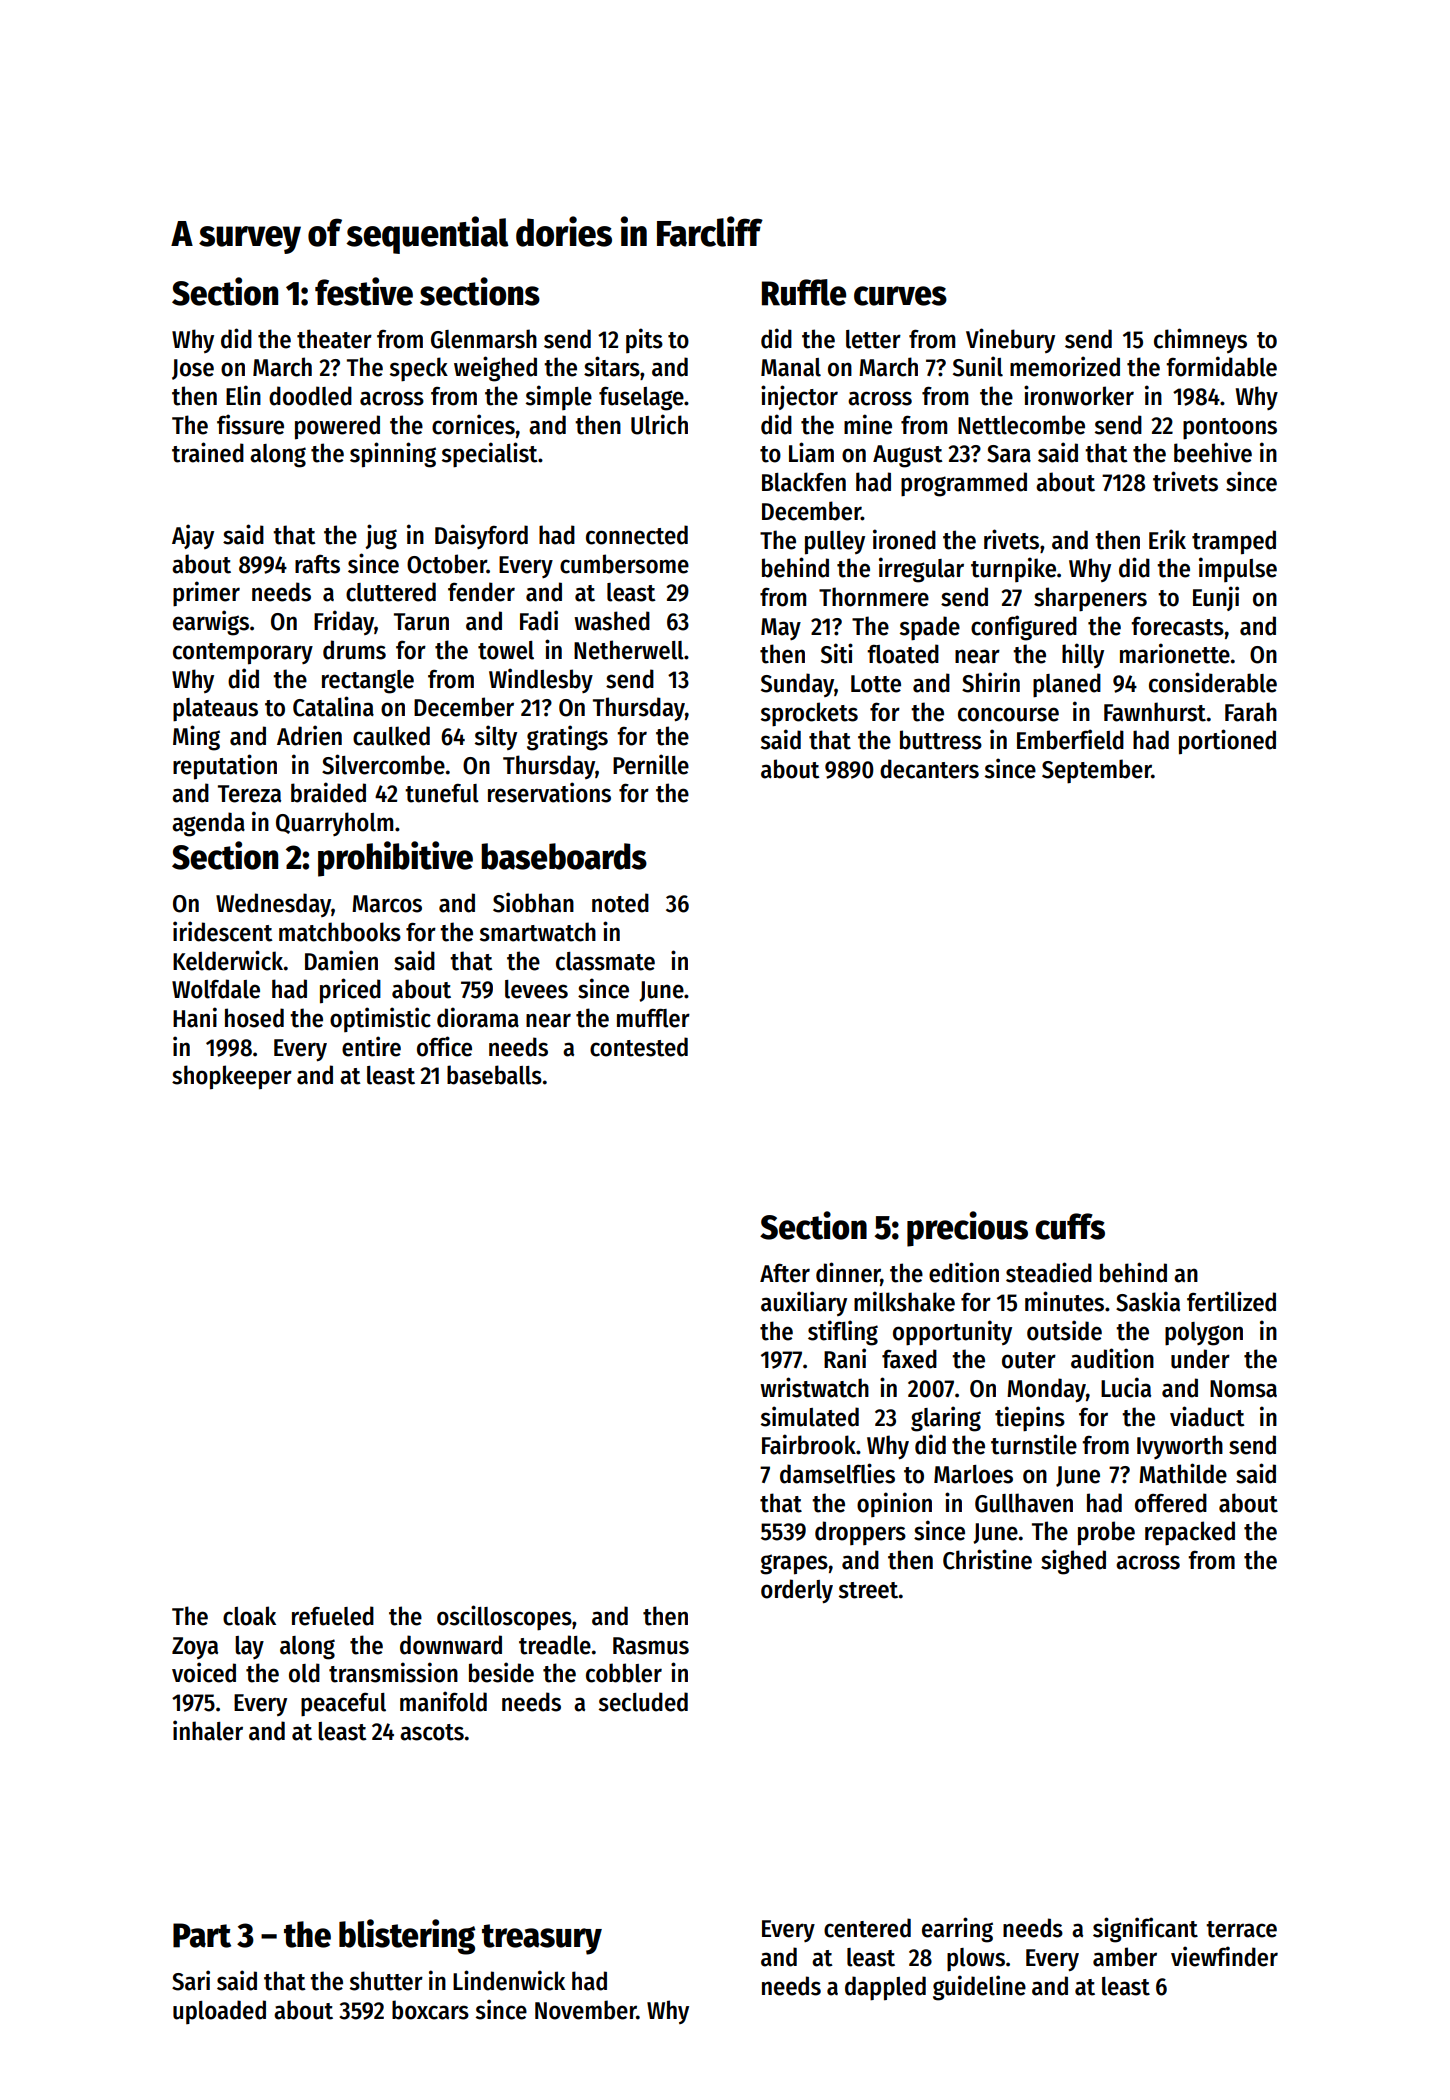 The image size is (1450, 2100). Describe the element at coordinates (644, 340) in the document. I see `pits` at that location.
